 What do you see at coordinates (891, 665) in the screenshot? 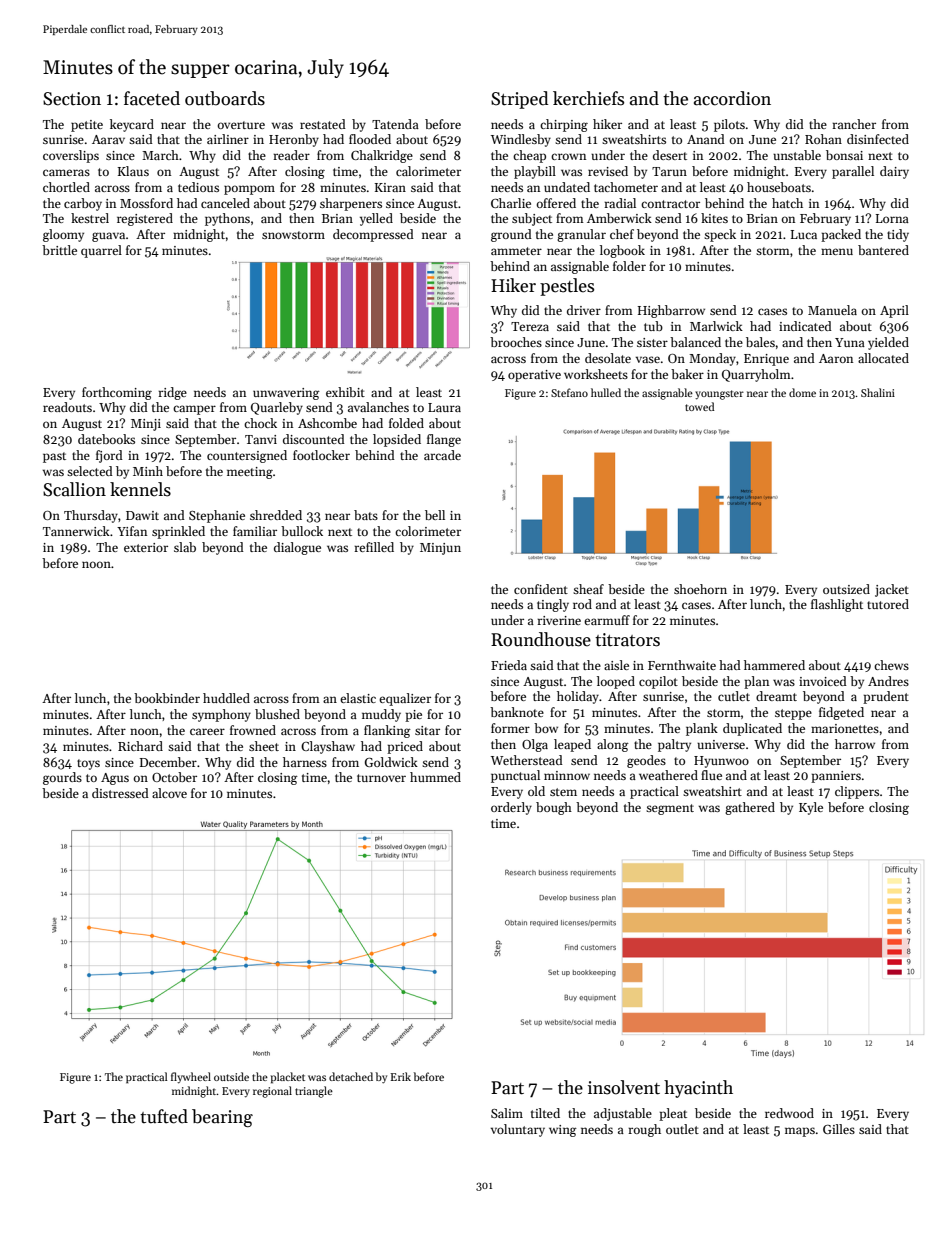
I see `chews` at bounding box center [891, 665].
